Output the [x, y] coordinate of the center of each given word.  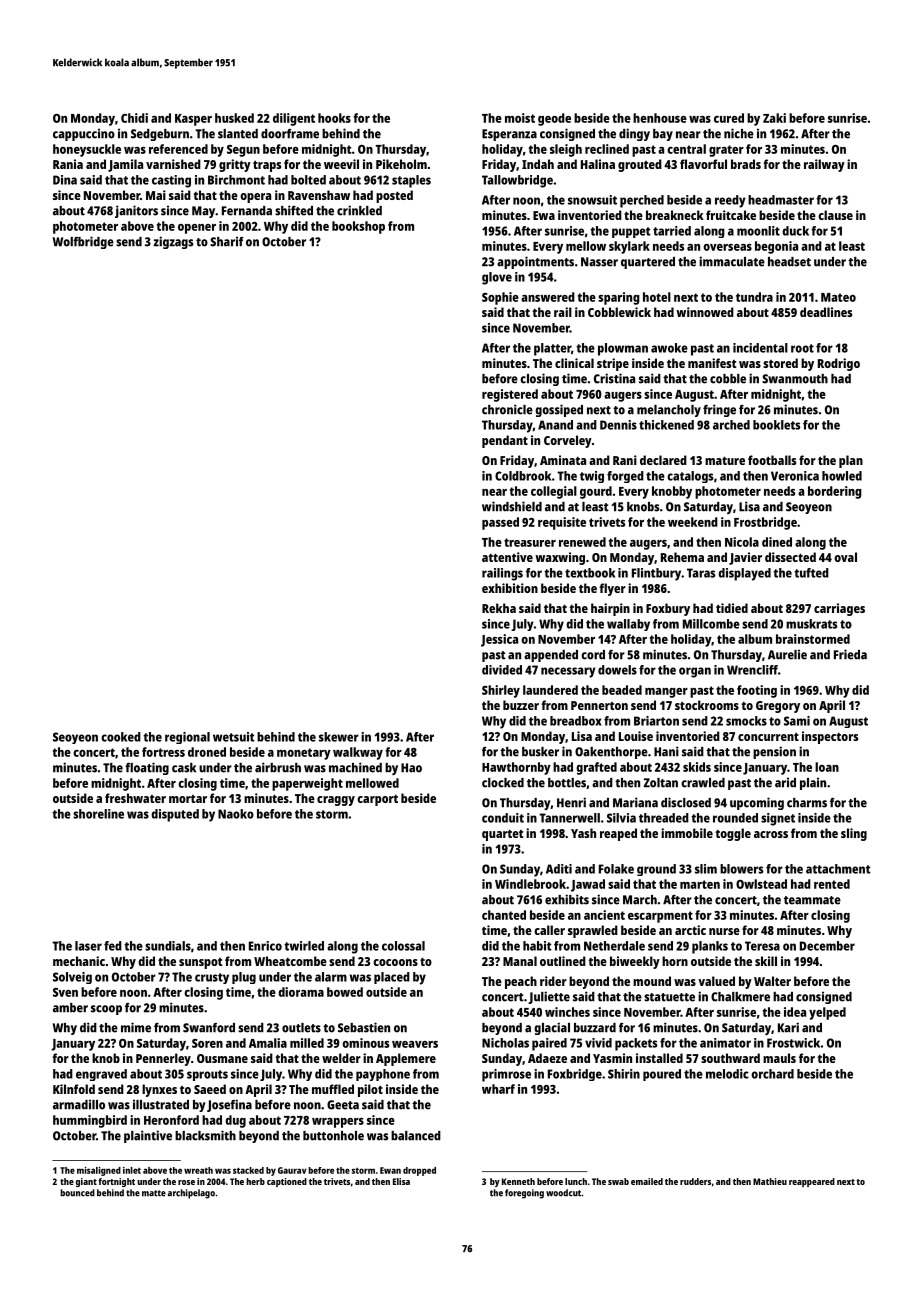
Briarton [656, 721]
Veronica [795, 476]
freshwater [135, 798]
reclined [607, 149]
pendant [505, 441]
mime [136, 1027]
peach [521, 982]
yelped [827, 1013]
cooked [121, 737]
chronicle [507, 409]
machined [355, 767]
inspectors [830, 737]
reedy [730, 201]
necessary [568, 672]
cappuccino [84, 134]
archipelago [191, 1194]
